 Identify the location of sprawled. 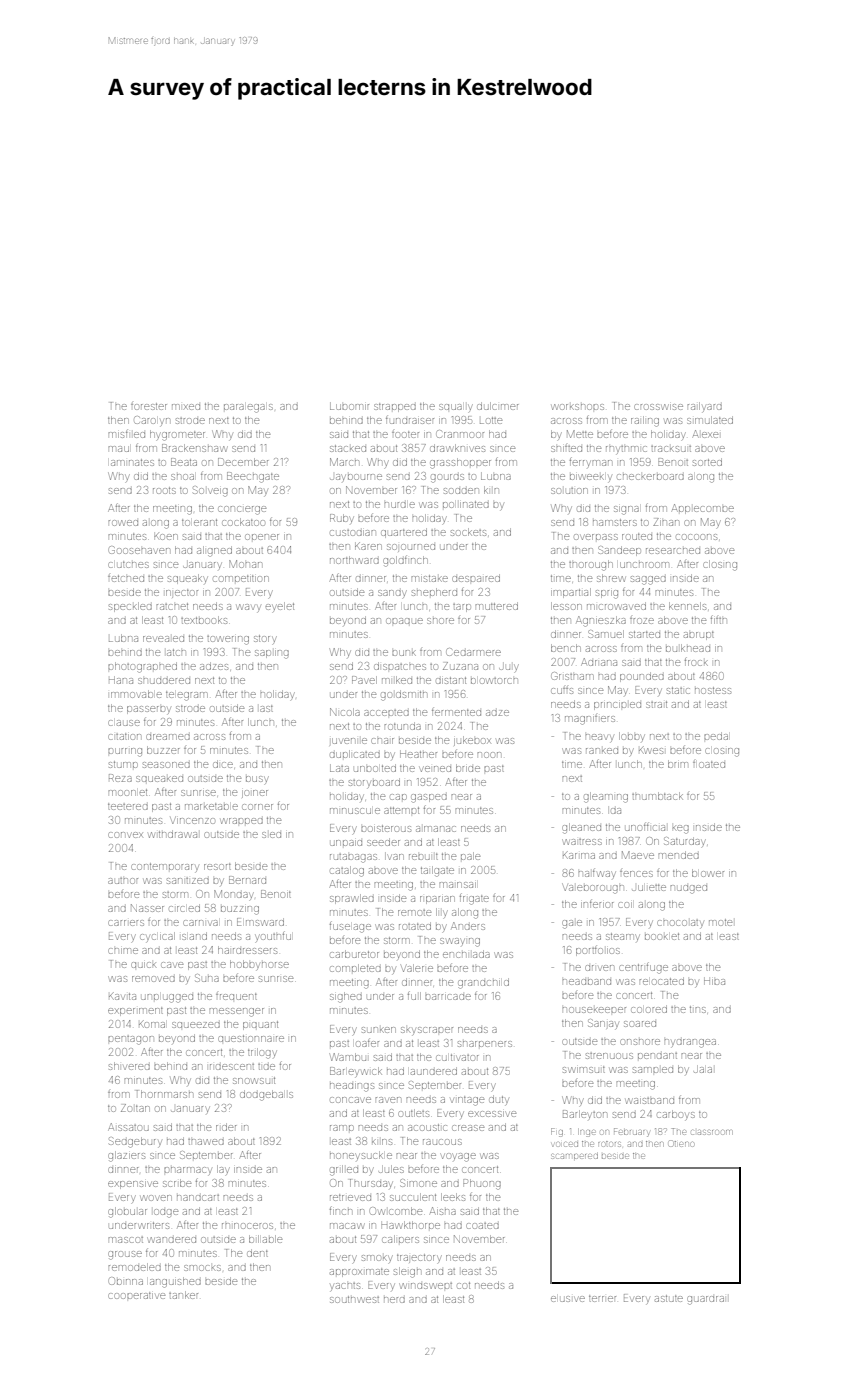
(352, 899).
